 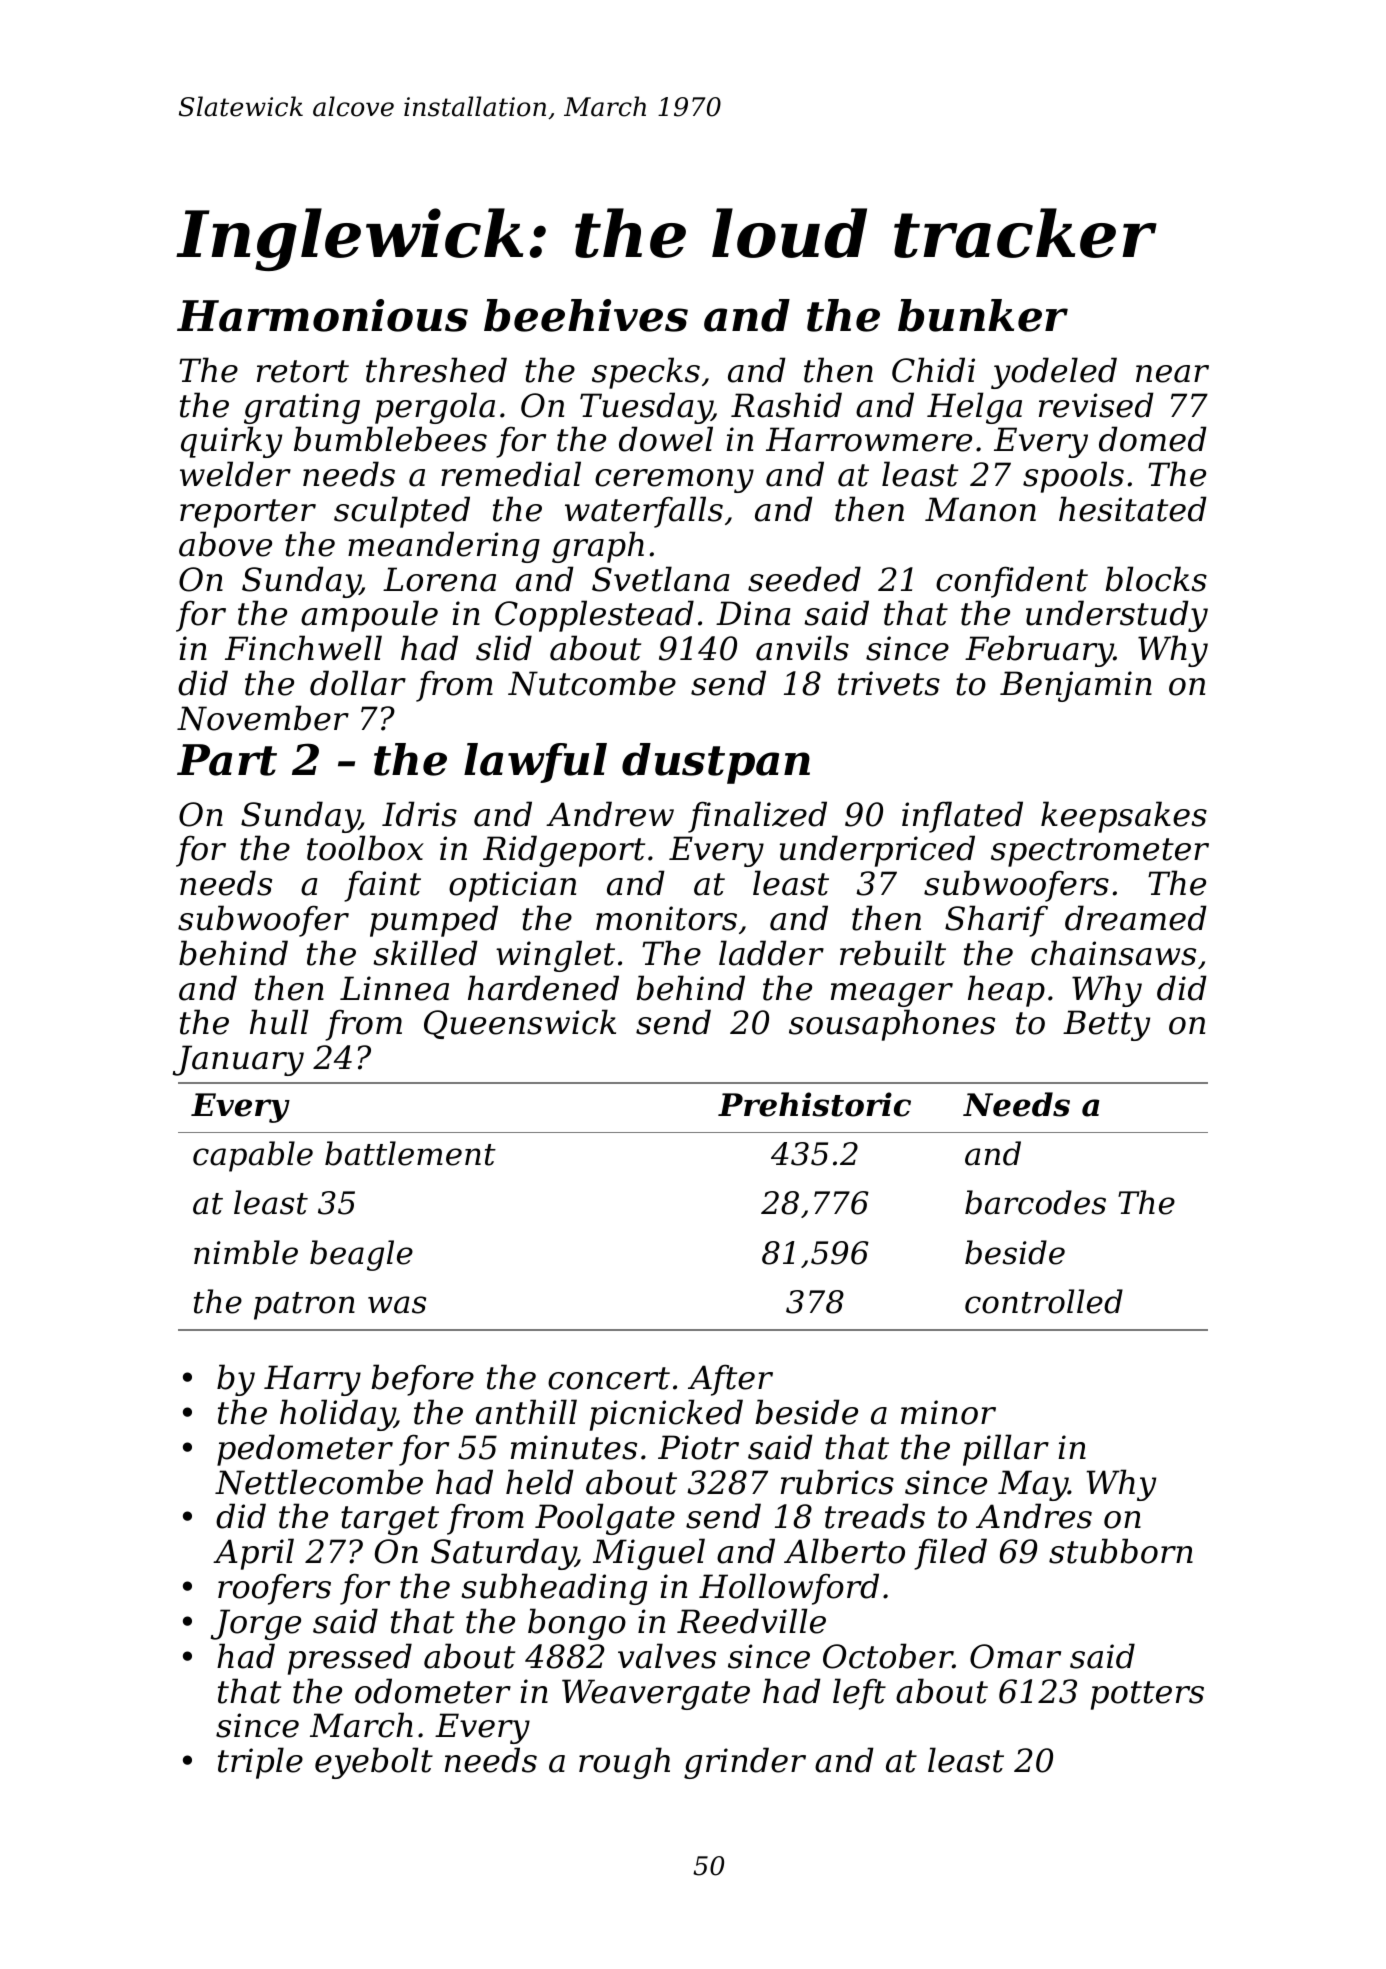 What do you see at coordinates (1044, 1301) in the screenshot?
I see `controlled` at bounding box center [1044, 1301].
